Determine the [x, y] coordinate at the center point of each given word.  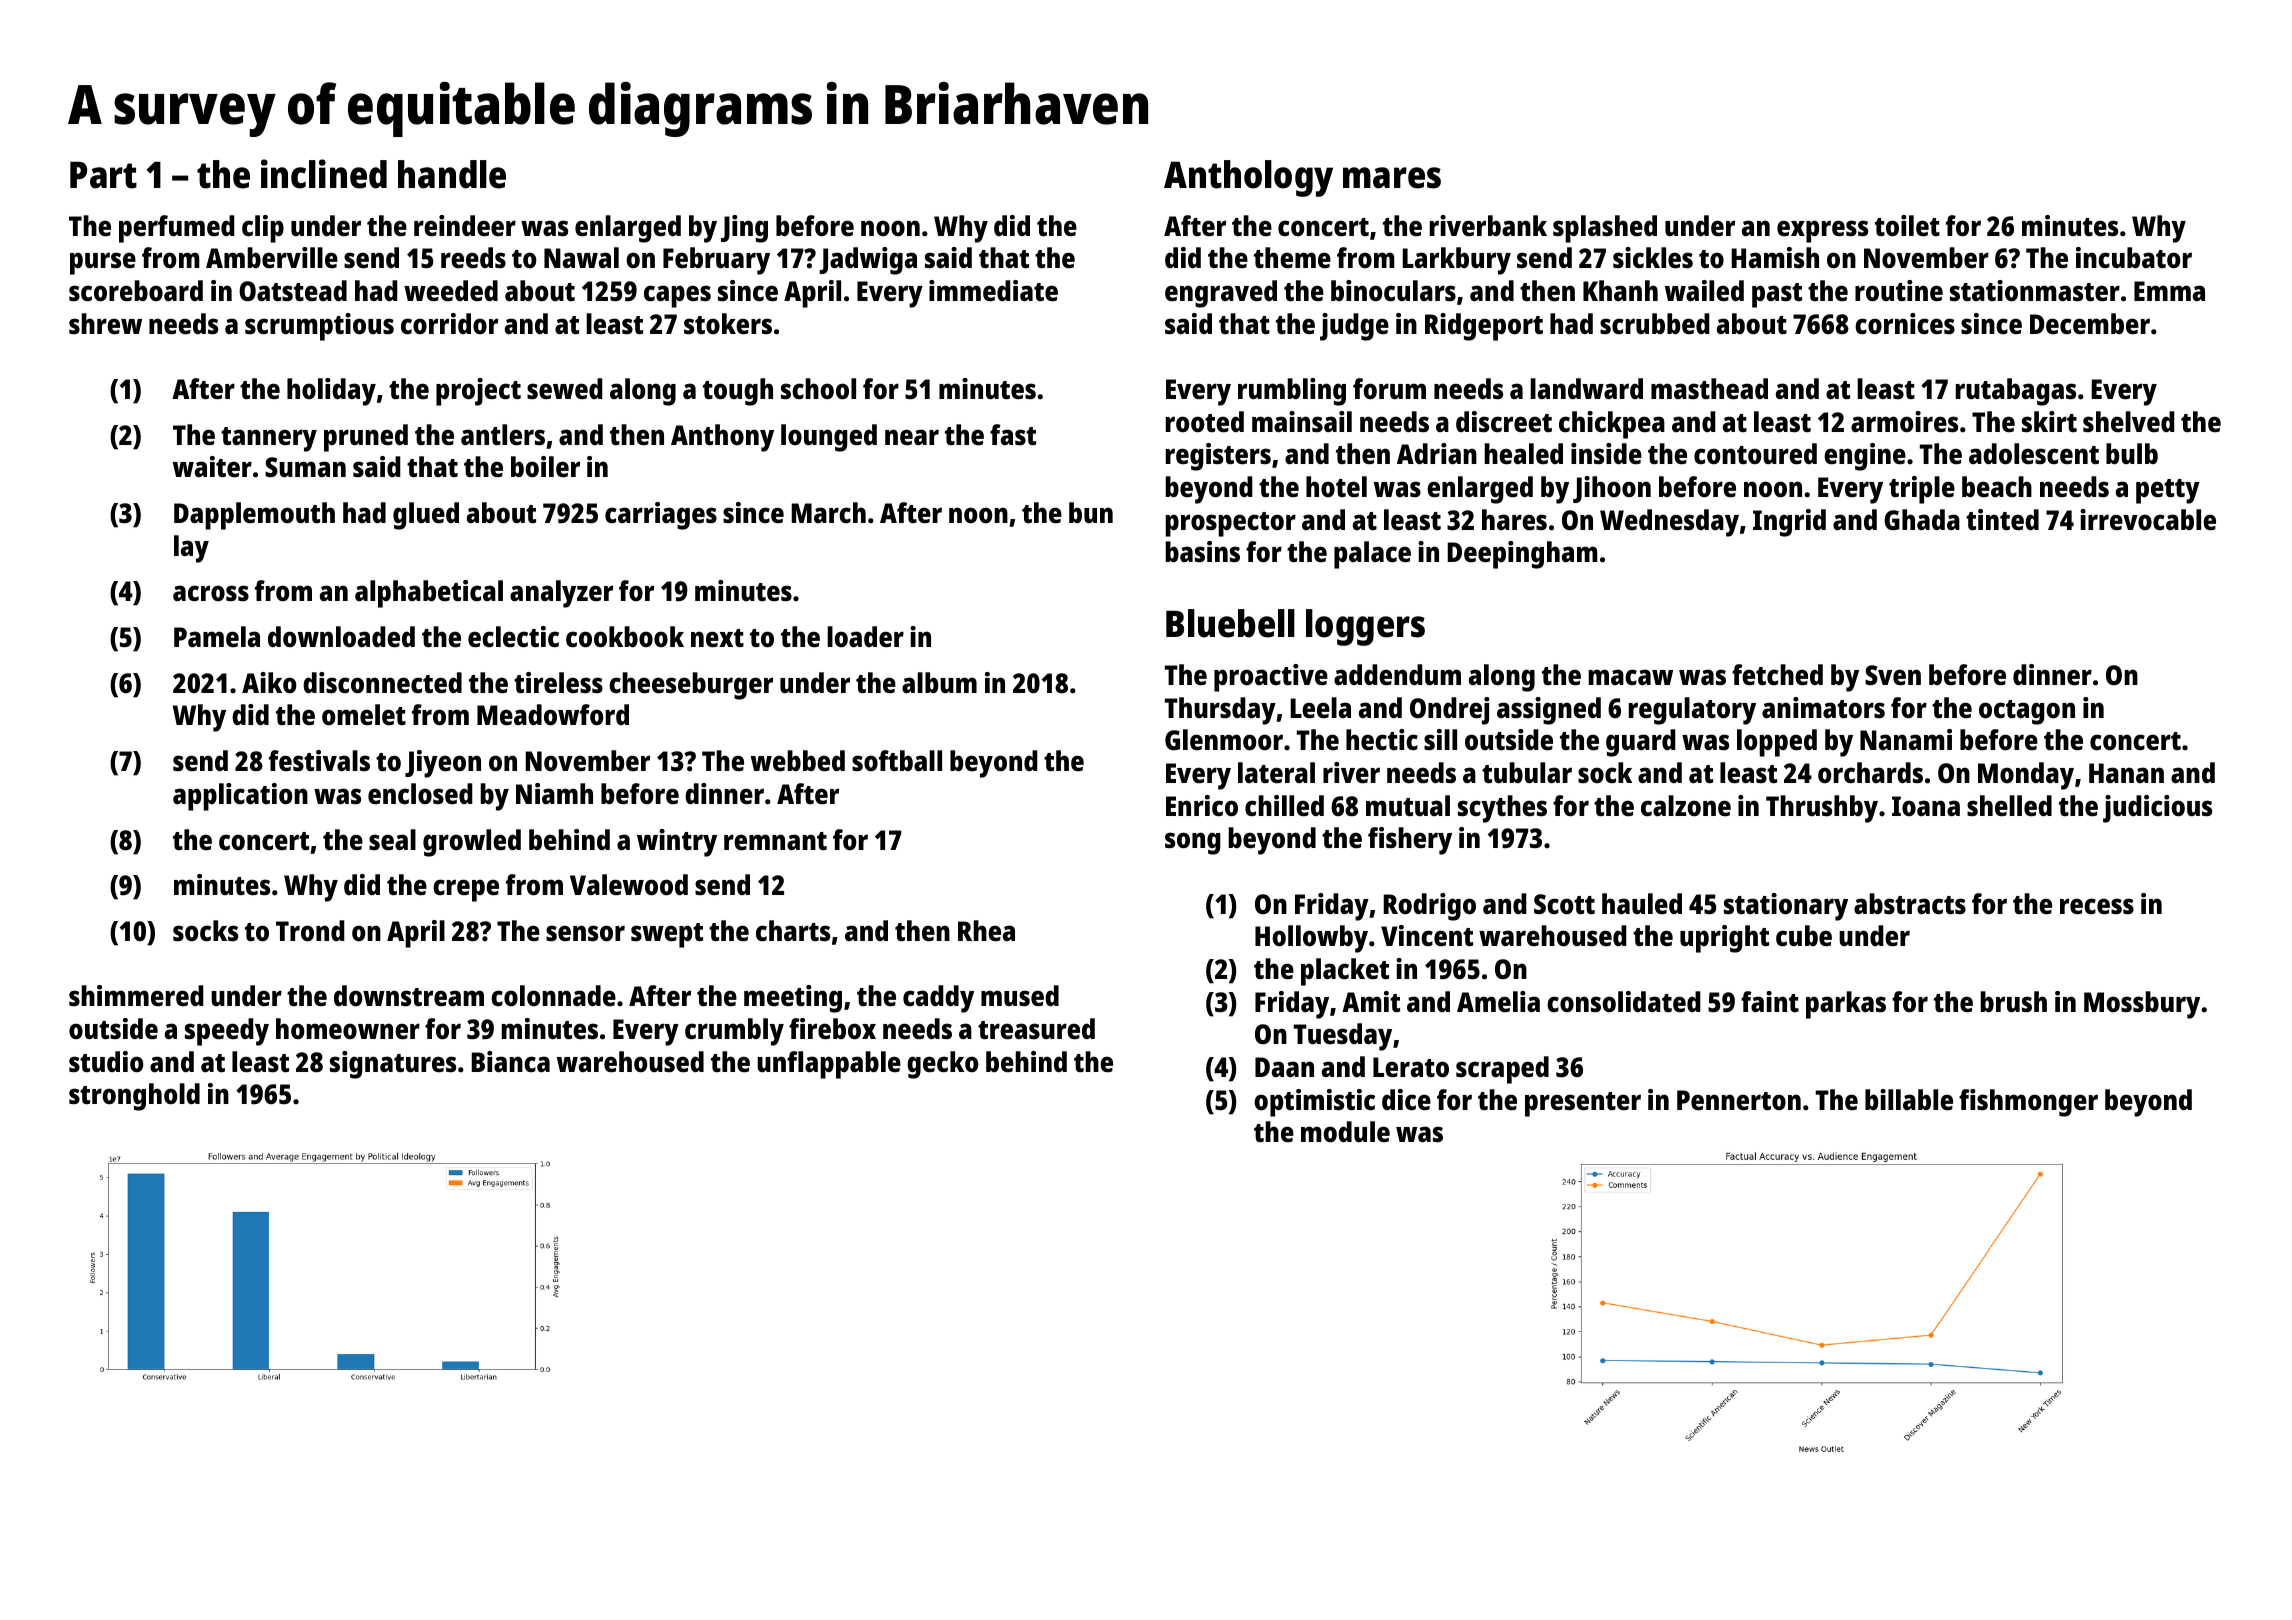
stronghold [134, 1097]
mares [1392, 178]
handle [452, 174]
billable [1909, 1100]
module [1345, 1131]
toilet [1907, 226]
